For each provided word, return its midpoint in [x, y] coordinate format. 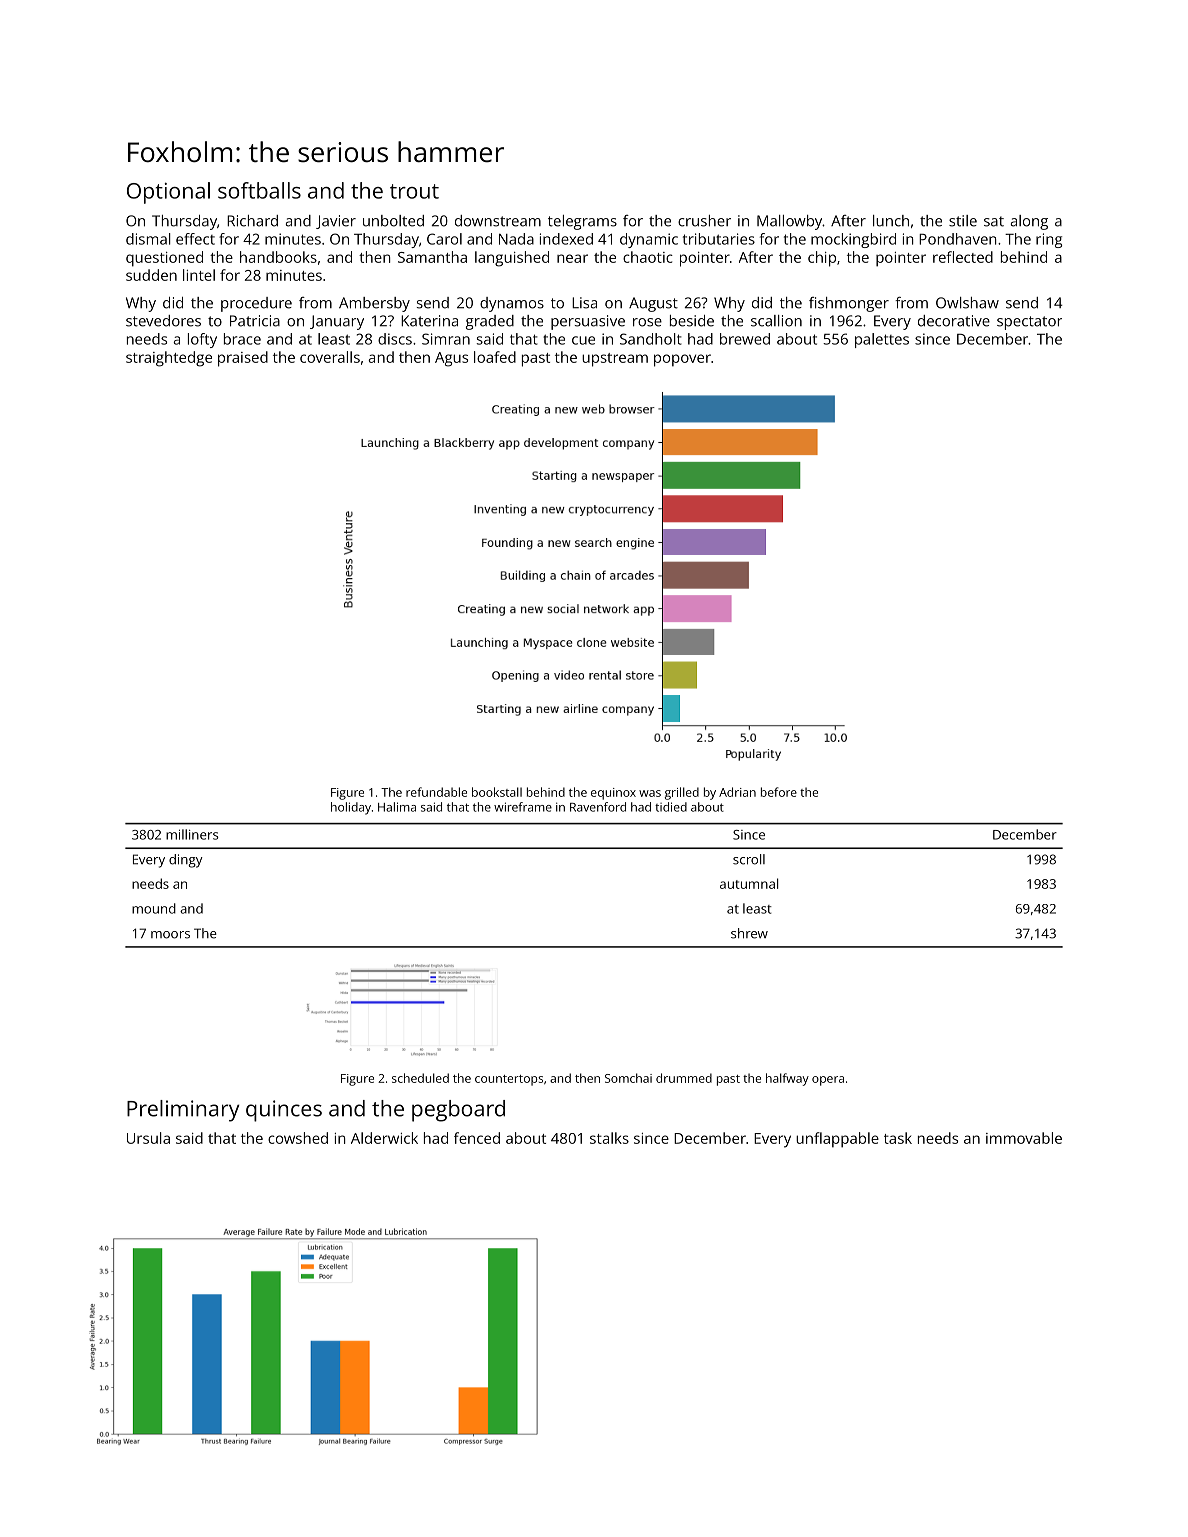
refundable [436, 792]
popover [682, 360]
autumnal [749, 883]
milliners [192, 834]
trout [414, 191]
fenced [477, 1138]
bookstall [497, 792]
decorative [954, 321]
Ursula [148, 1138]
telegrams [582, 222]
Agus [451, 359]
